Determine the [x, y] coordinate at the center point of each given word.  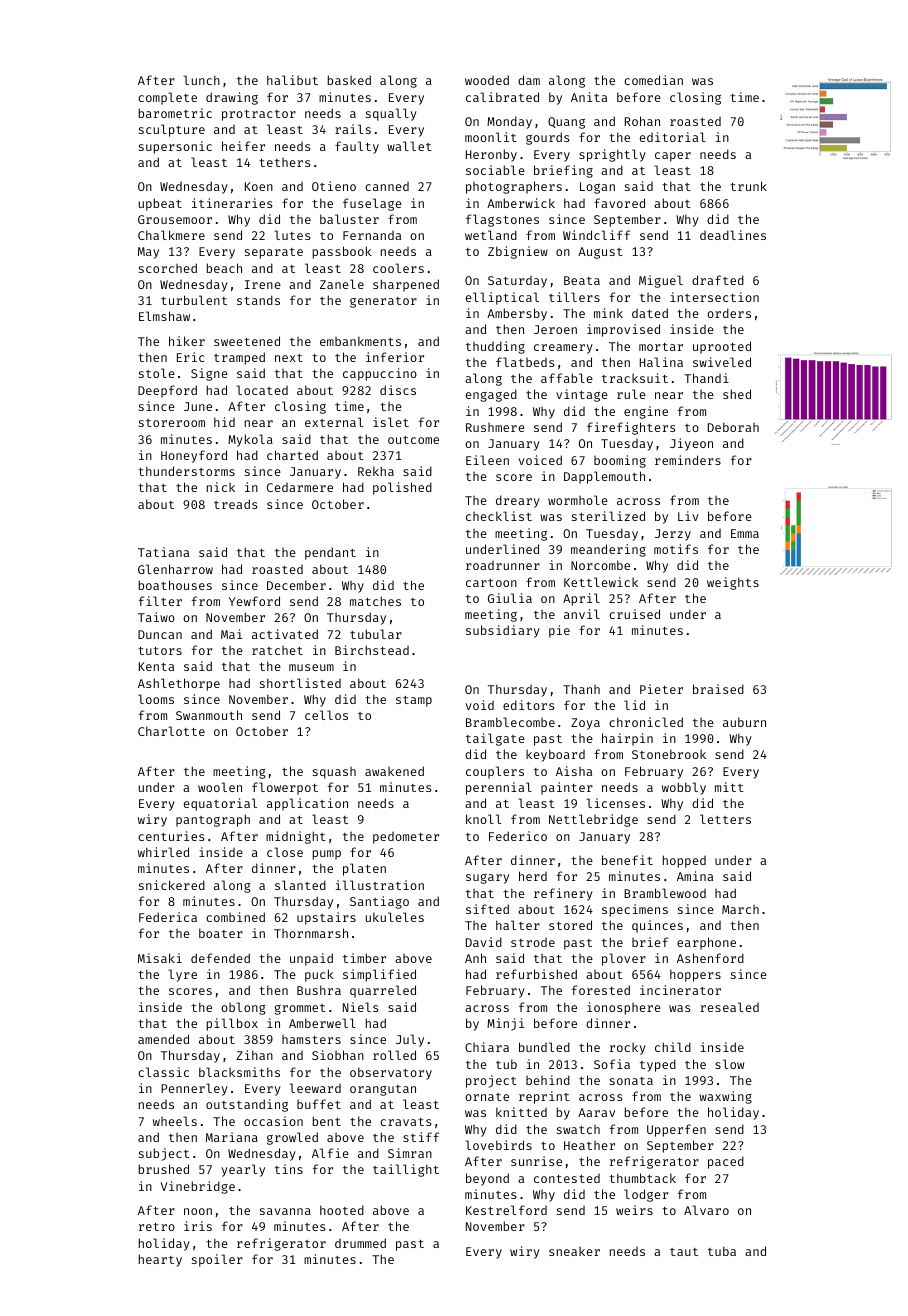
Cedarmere [300, 487]
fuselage [372, 204]
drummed [360, 1243]
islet [391, 422]
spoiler [217, 1260]
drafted [718, 280]
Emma [745, 533]
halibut [292, 80]
